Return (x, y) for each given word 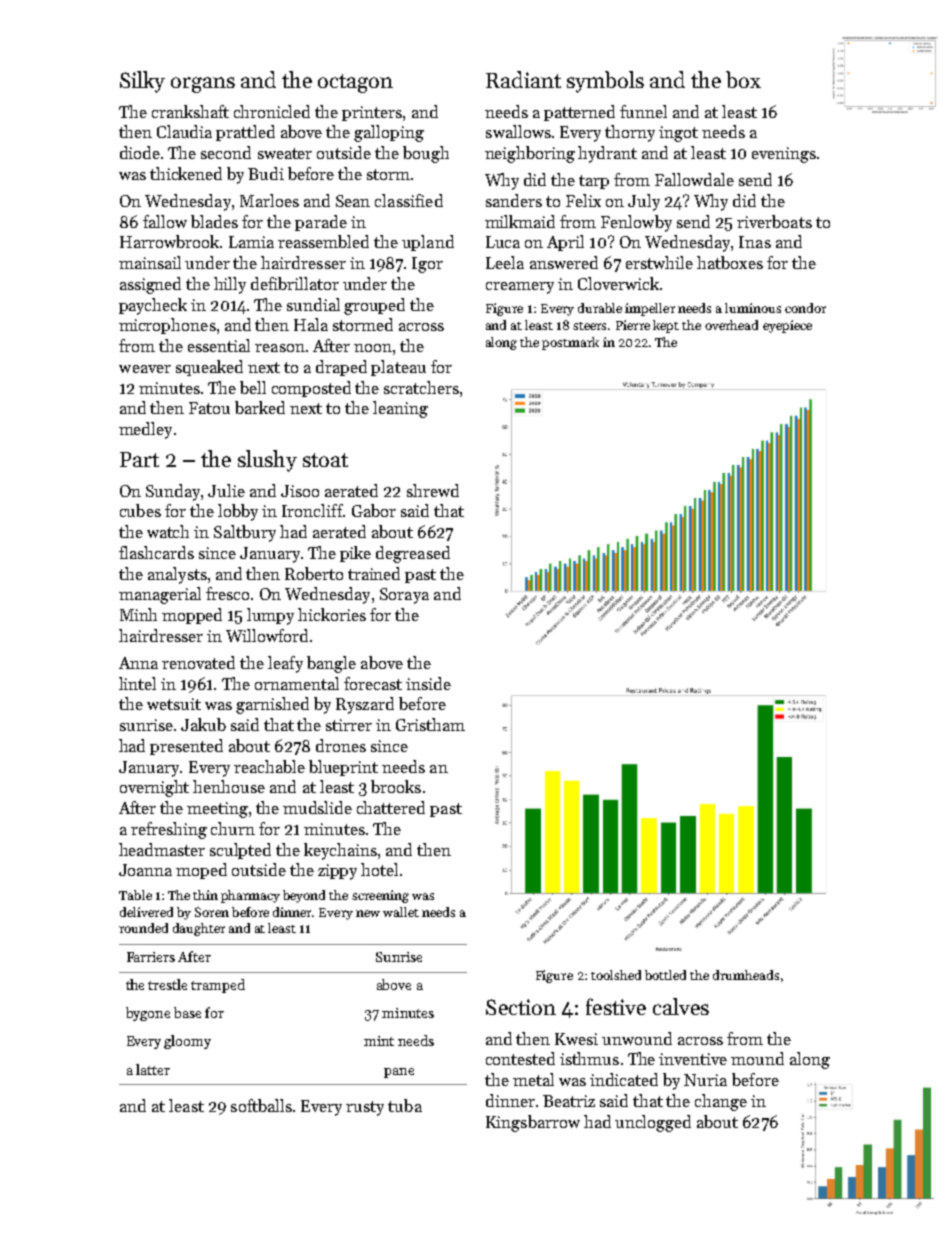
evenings (784, 155)
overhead (731, 325)
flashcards (156, 552)
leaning (400, 409)
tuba (405, 1105)
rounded (143, 928)
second (226, 152)
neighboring (530, 154)
